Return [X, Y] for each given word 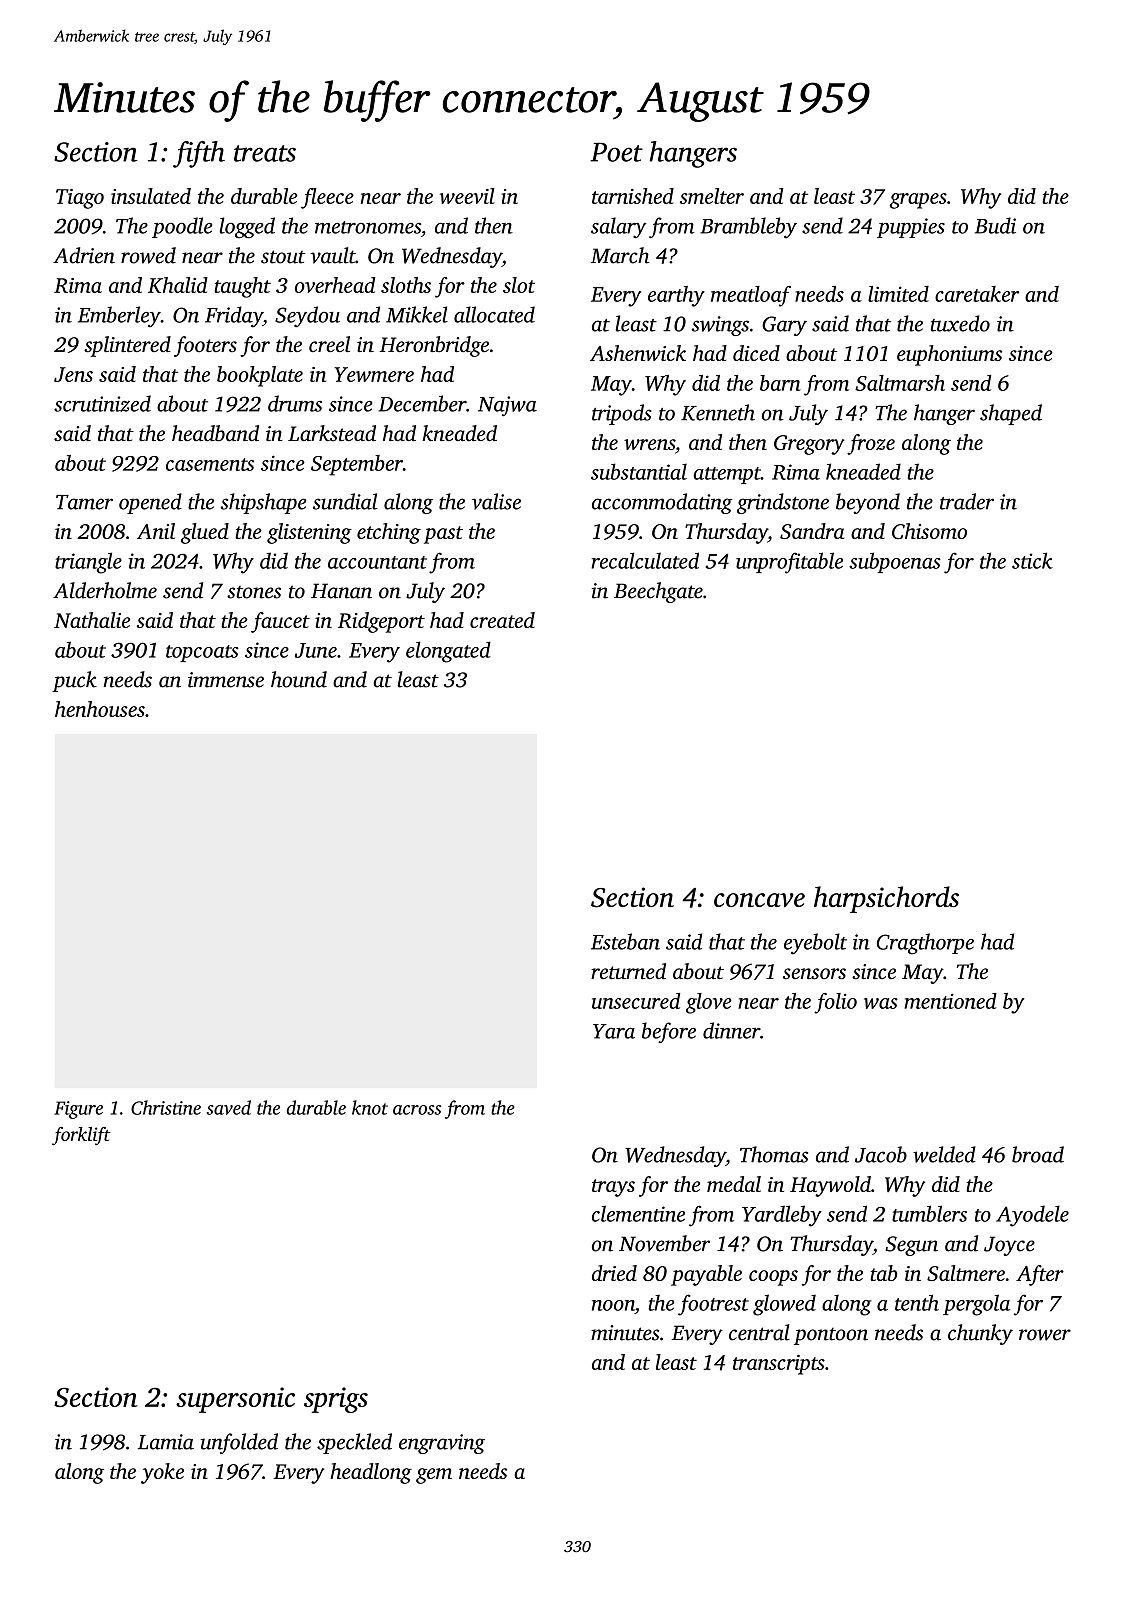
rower [1045, 1335]
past [443, 535]
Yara [614, 1031]
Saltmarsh [900, 383]
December [422, 403]
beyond [868, 503]
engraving [442, 1444]
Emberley [119, 317]
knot [370, 1107]
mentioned [950, 1001]
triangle [88, 563]
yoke [162, 1473]
